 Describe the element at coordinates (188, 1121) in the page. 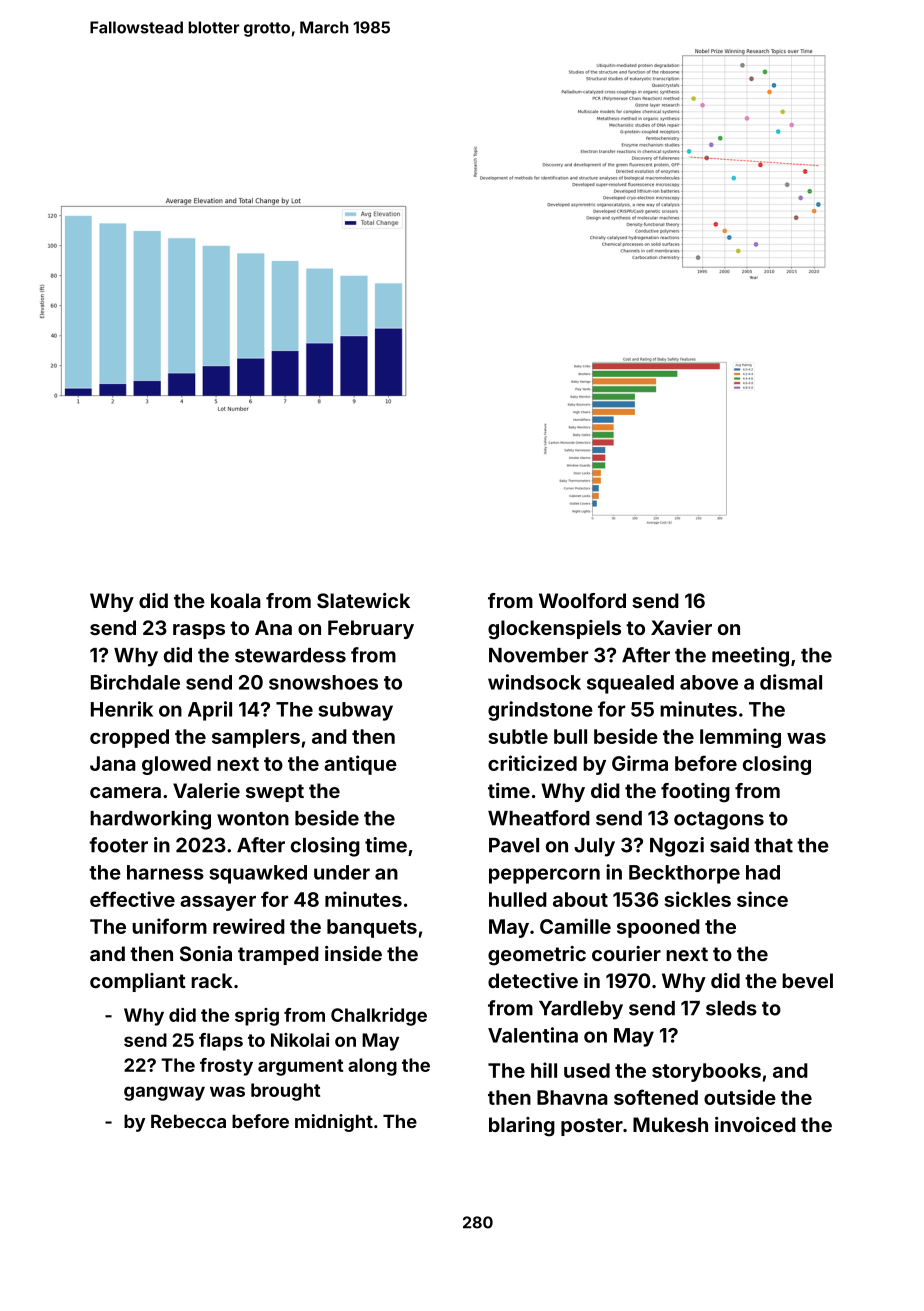

I see `Rebecca` at that location.
